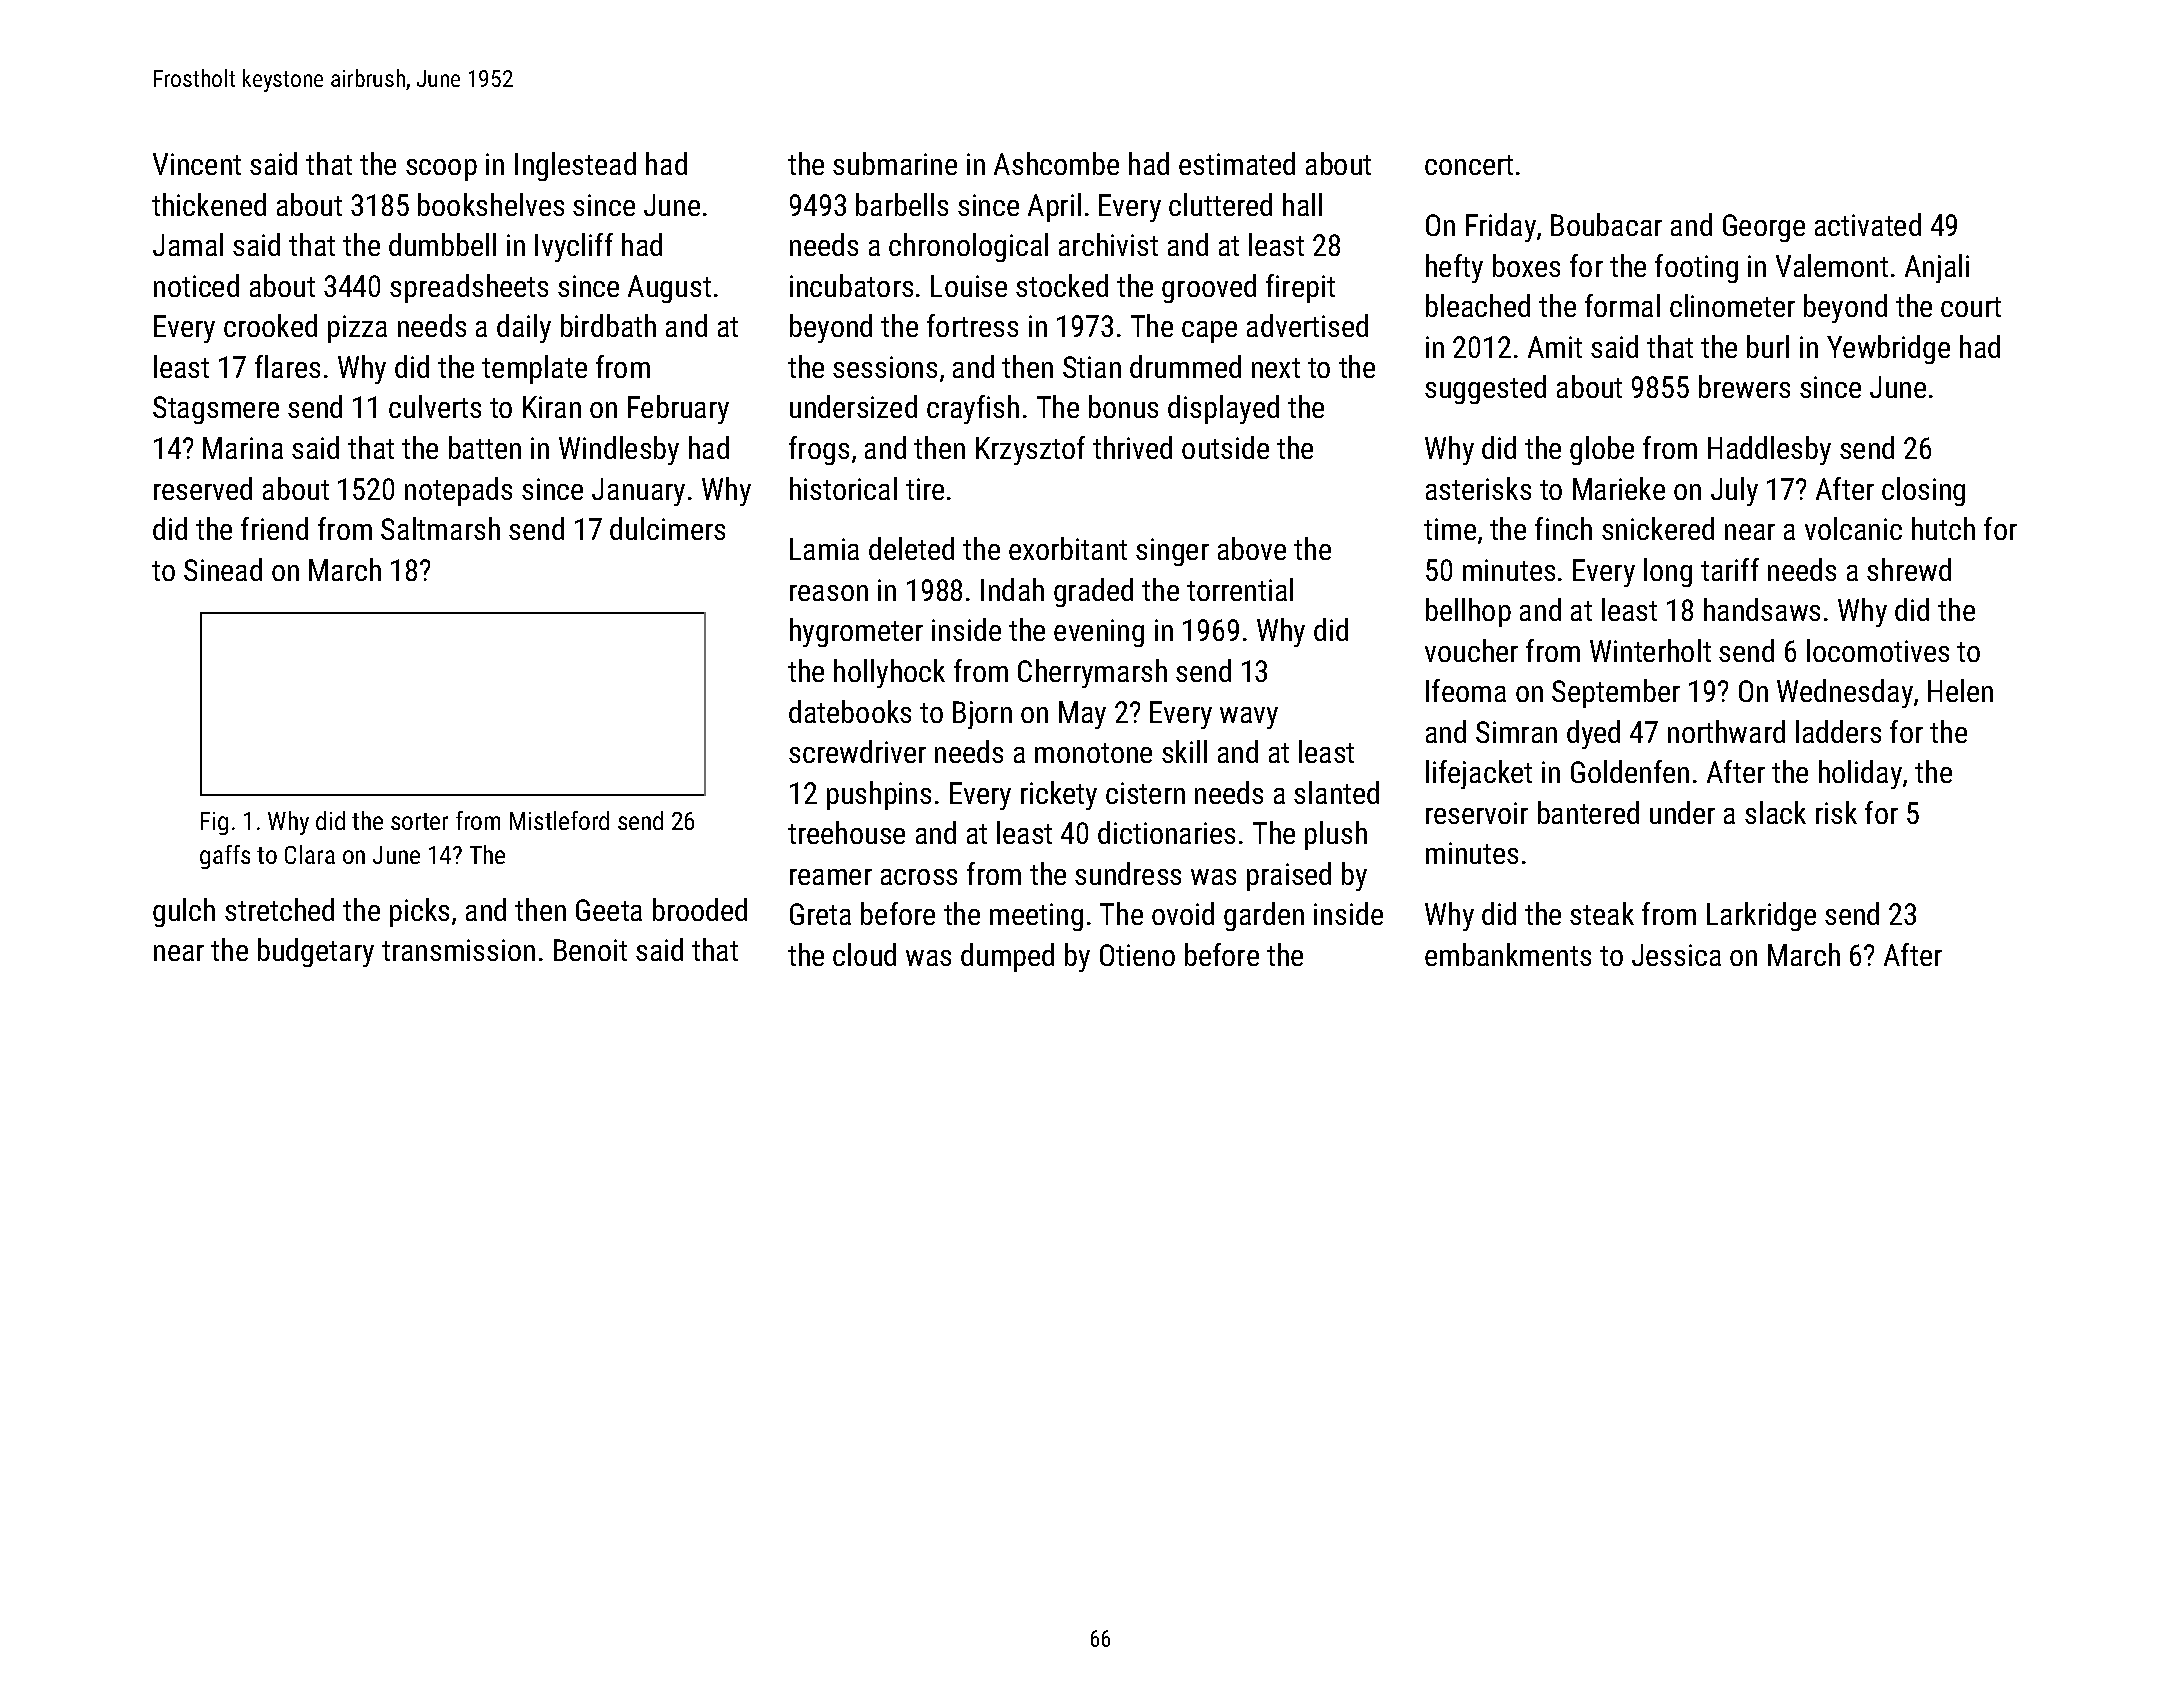 Image resolution: width=2178 pixels, height=1683 pixels. I want to click on sundress, so click(1128, 873).
